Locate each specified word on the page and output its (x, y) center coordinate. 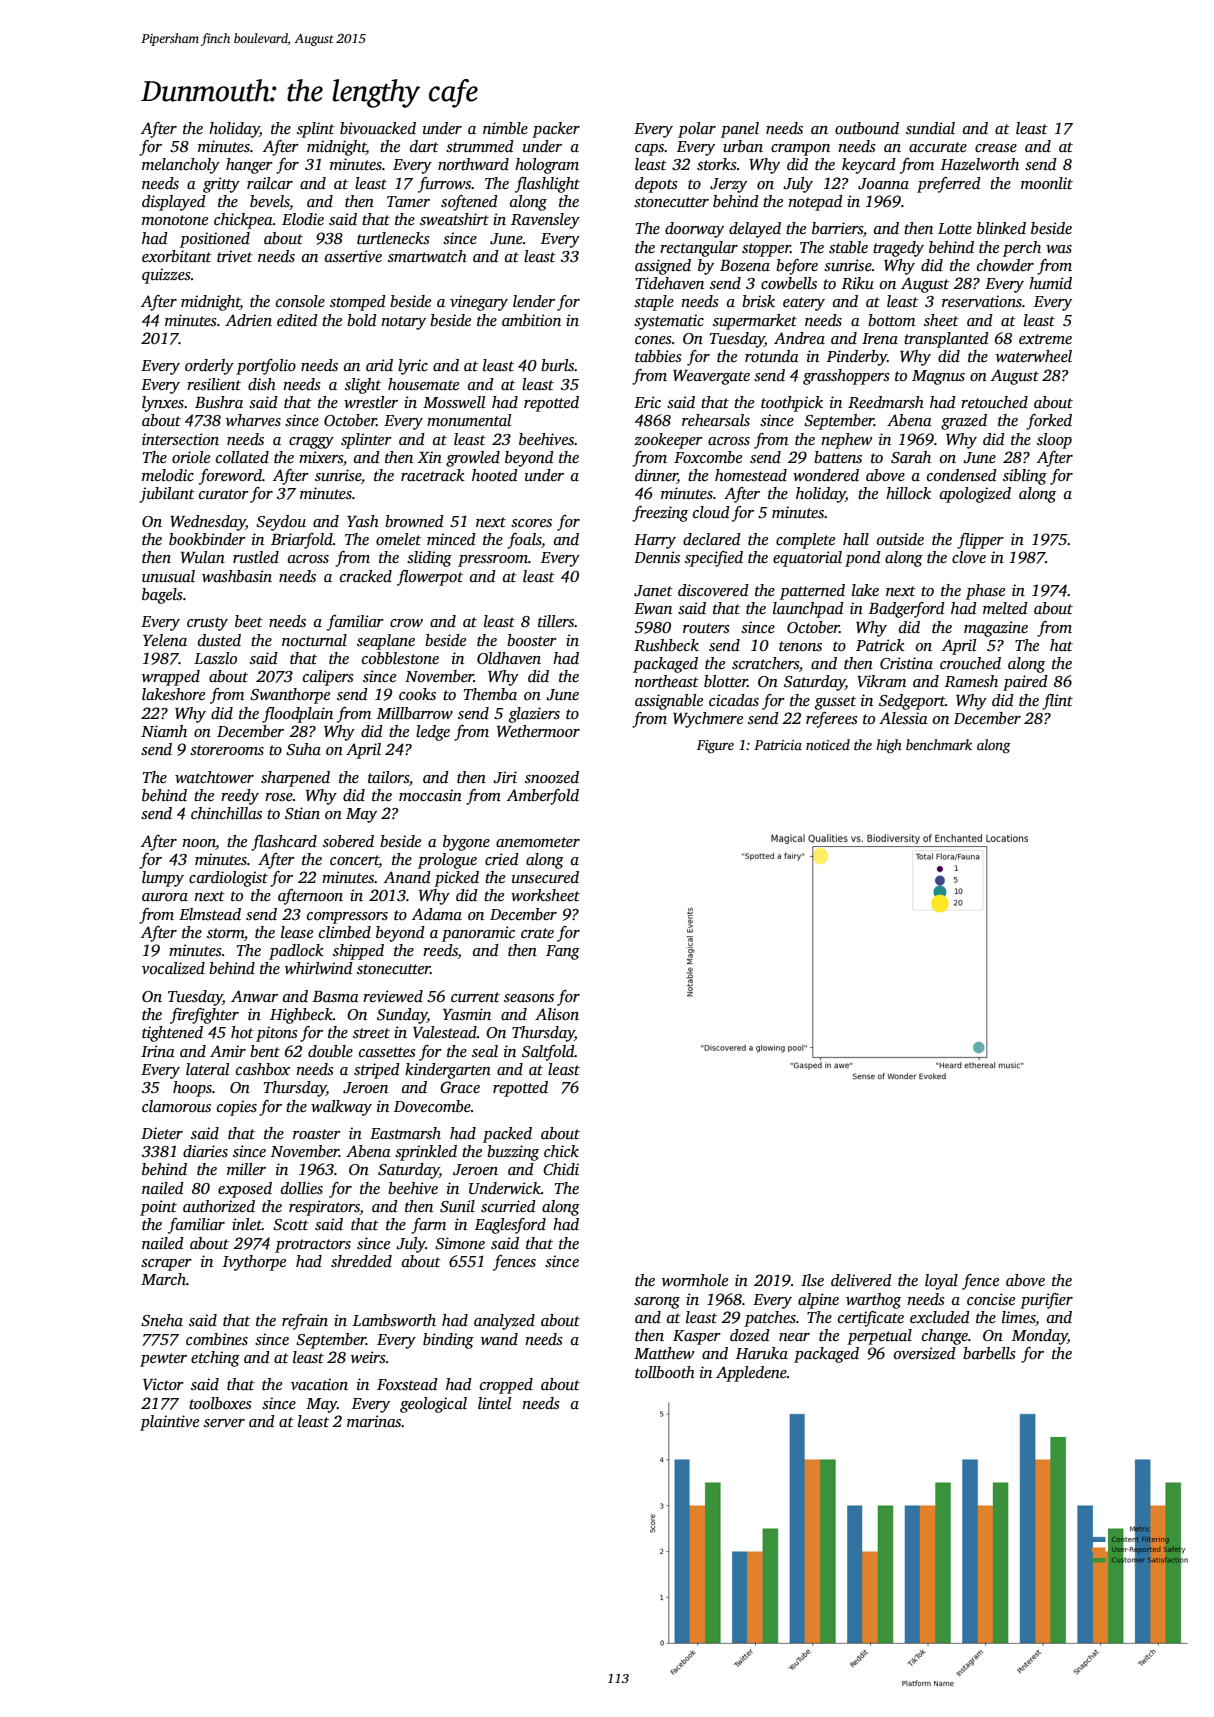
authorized (219, 1206)
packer (556, 130)
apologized (975, 495)
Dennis (657, 557)
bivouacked (378, 128)
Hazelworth (980, 164)
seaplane (386, 642)
